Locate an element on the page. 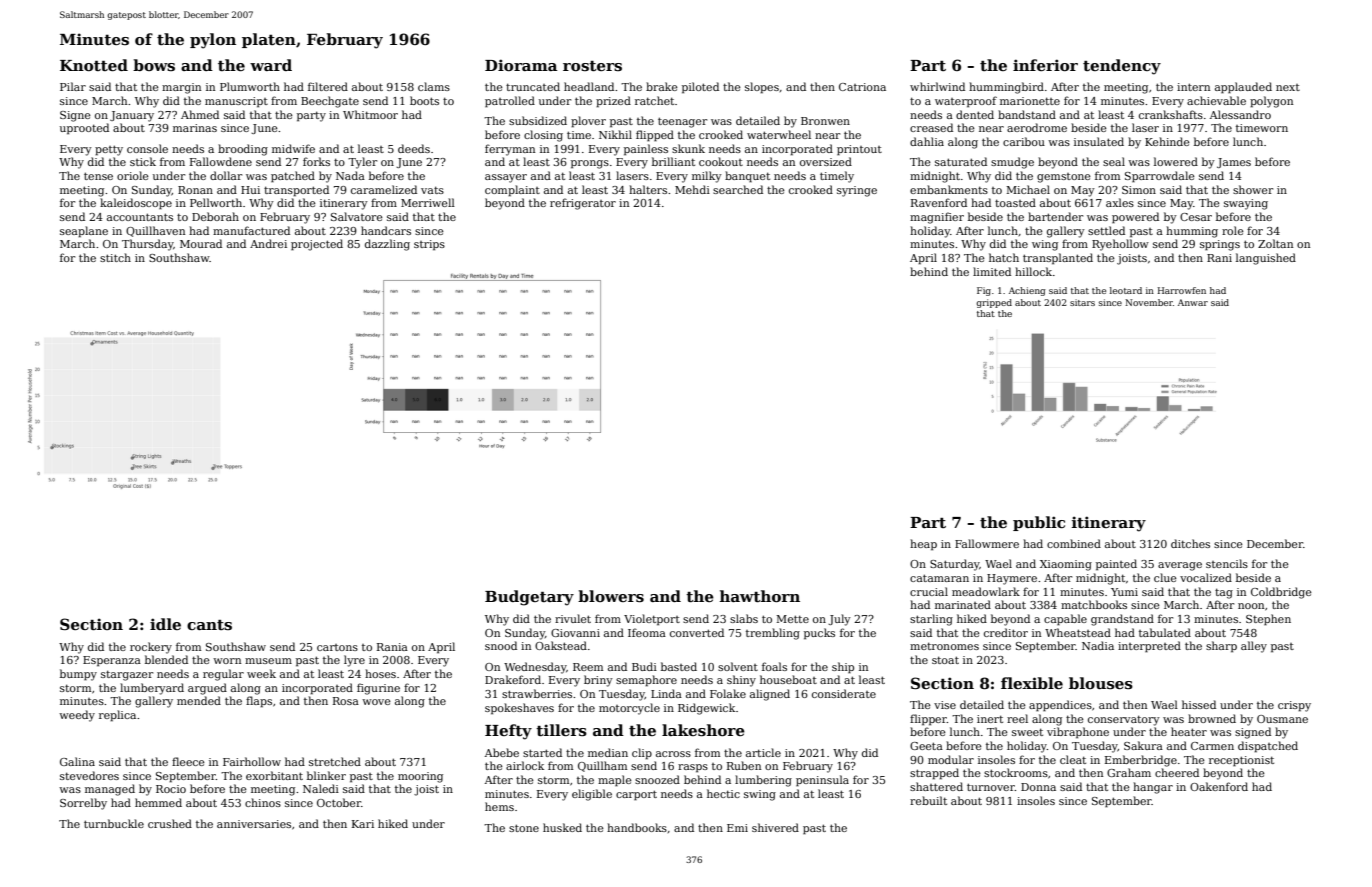 The image size is (1372, 887). Kari is located at coordinates (363, 824).
